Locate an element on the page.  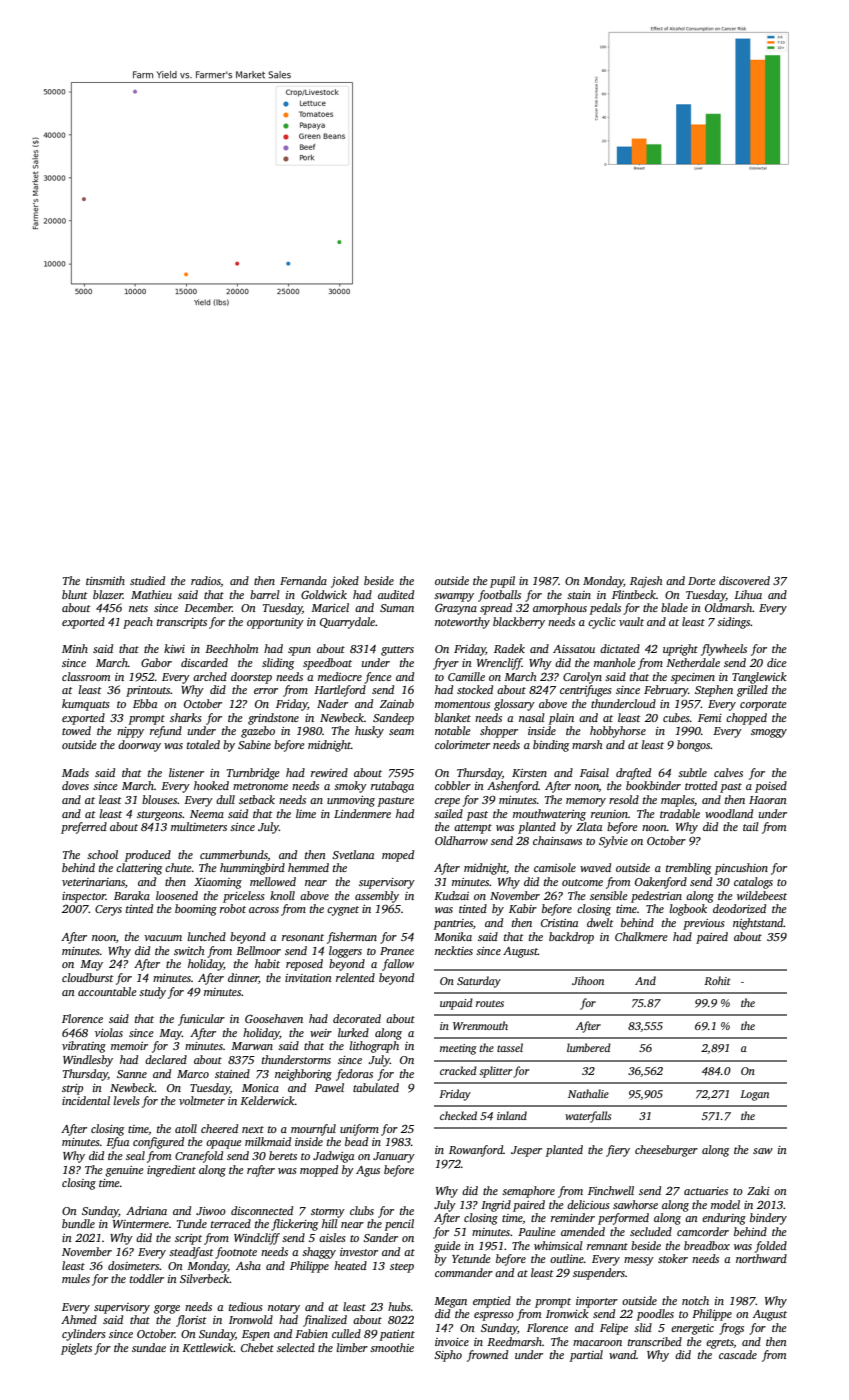
discovered is located at coordinates (744, 580).
